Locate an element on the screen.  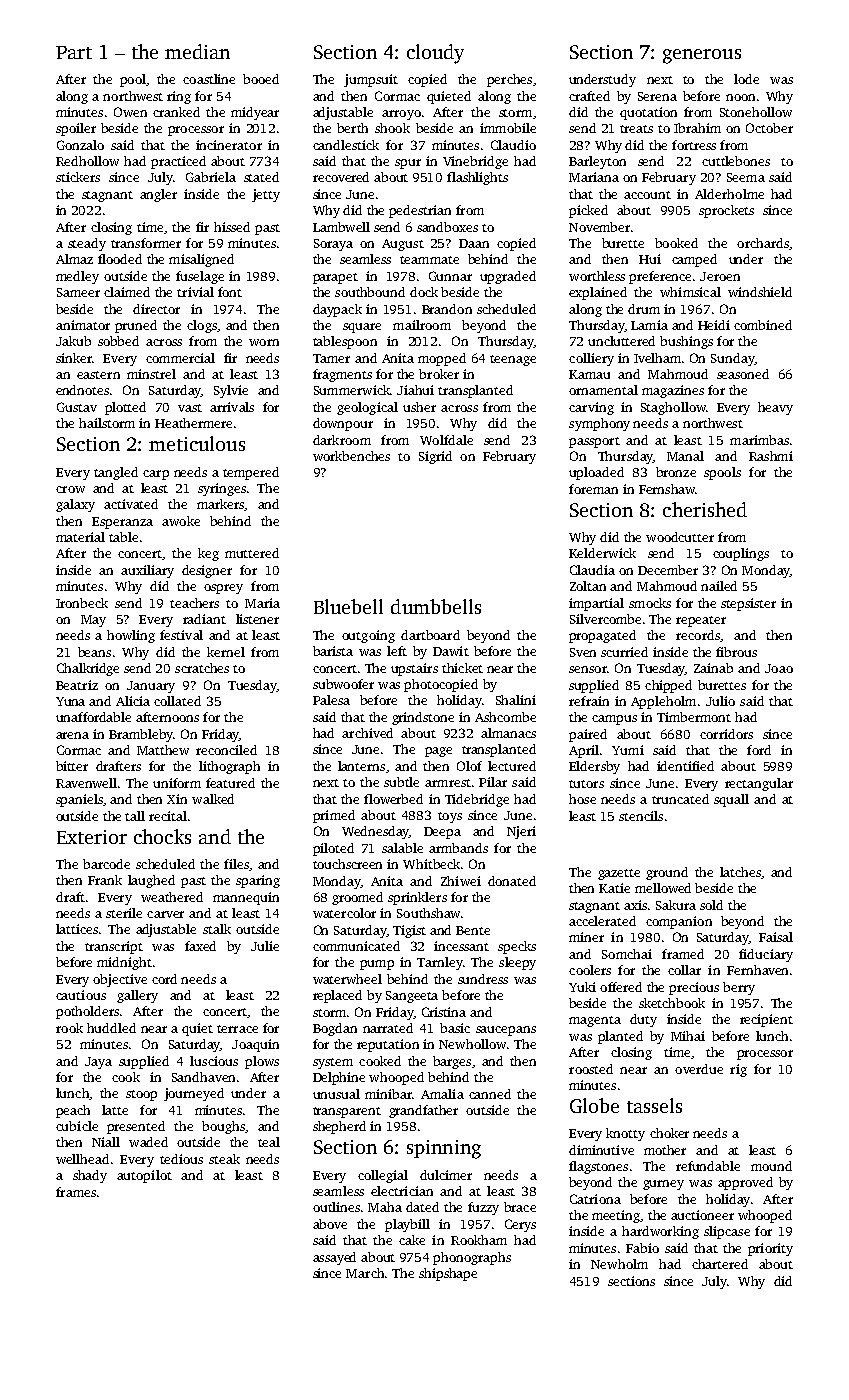
generous is located at coordinates (702, 56).
